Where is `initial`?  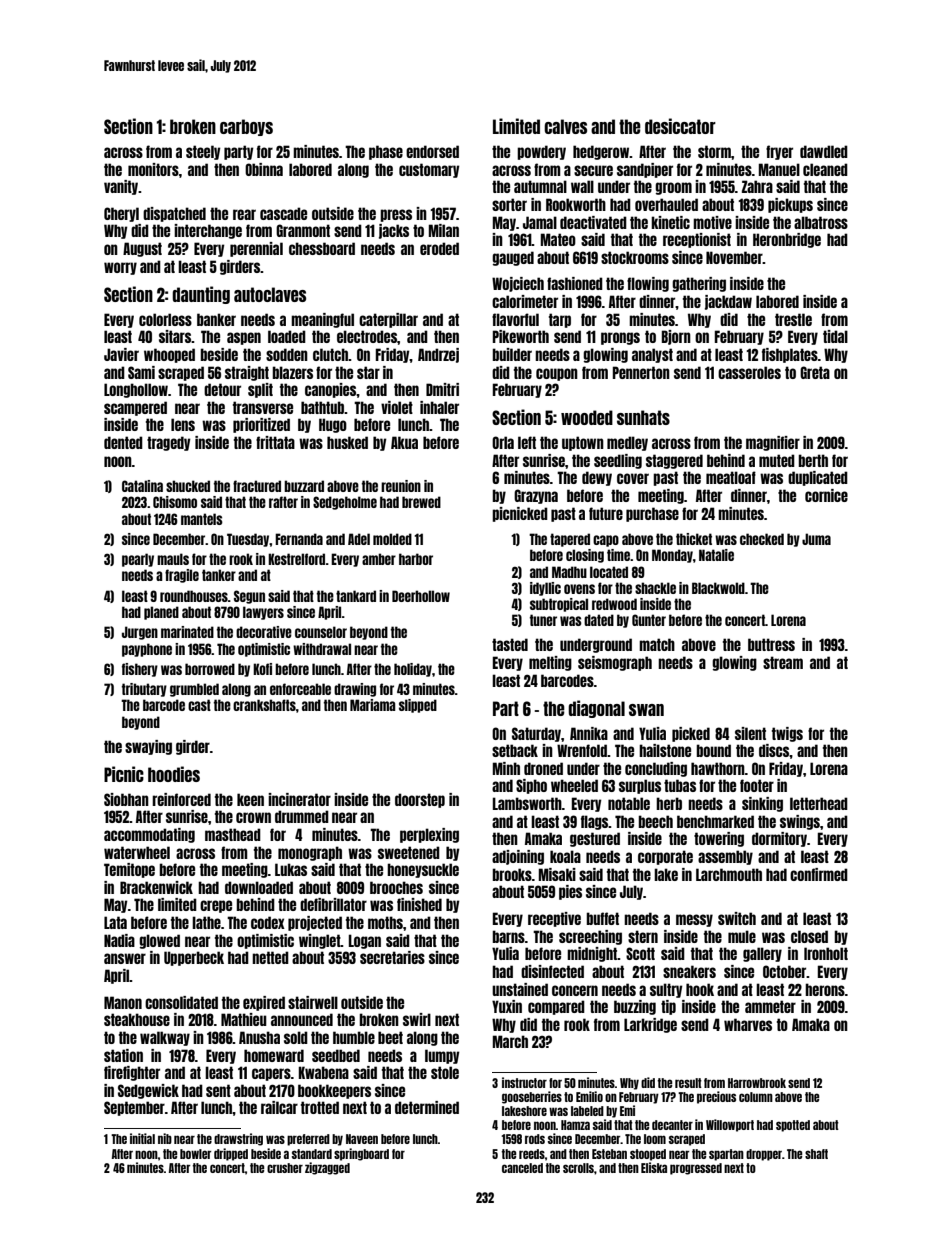 initial is located at coordinates (142, 1138).
